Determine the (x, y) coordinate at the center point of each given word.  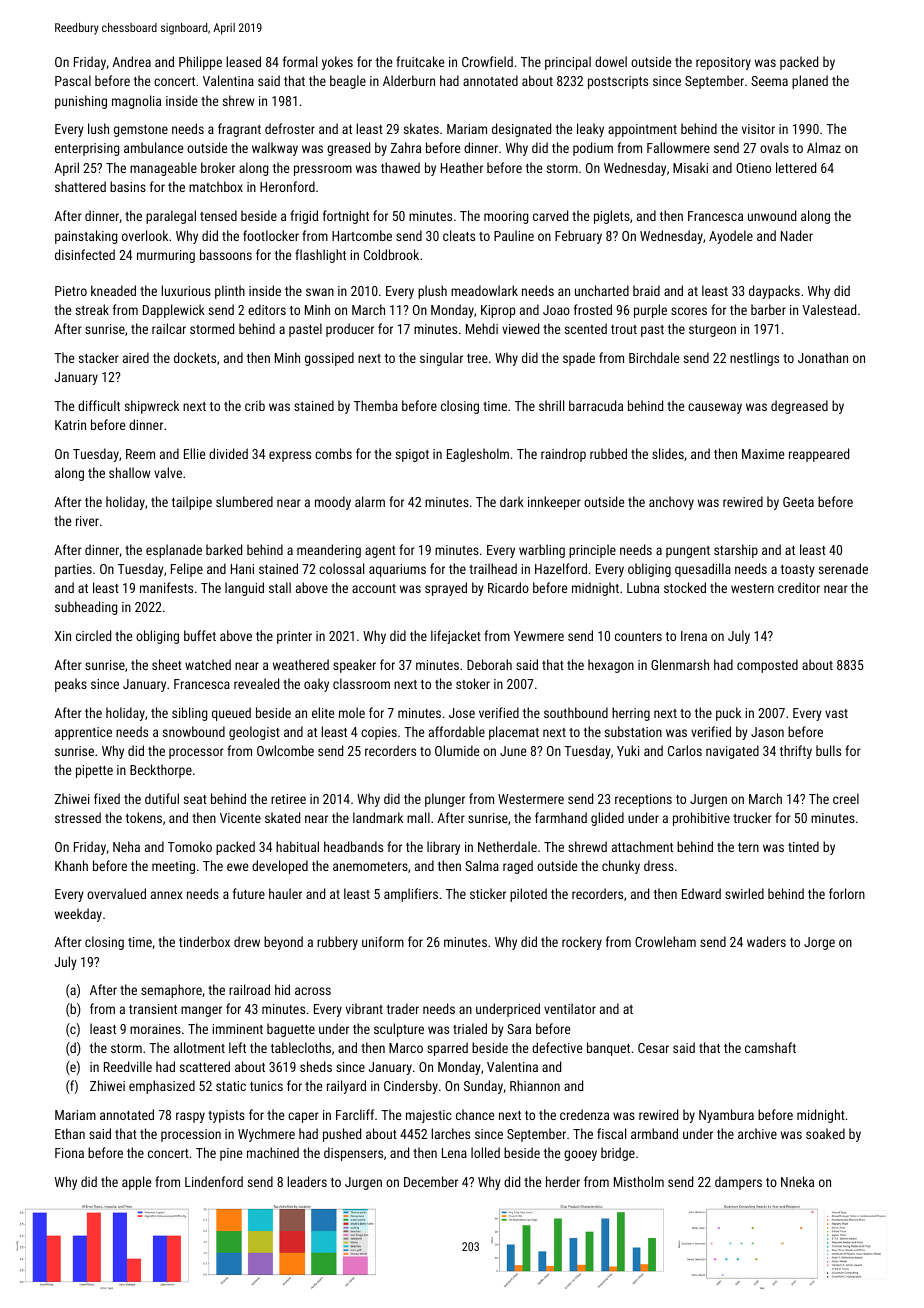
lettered (796, 167)
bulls (828, 750)
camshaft (770, 1047)
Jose (462, 713)
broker (218, 167)
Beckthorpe (161, 771)
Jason (767, 732)
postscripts (618, 82)
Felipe (187, 570)
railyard (346, 1087)
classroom (361, 683)
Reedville (128, 1066)
